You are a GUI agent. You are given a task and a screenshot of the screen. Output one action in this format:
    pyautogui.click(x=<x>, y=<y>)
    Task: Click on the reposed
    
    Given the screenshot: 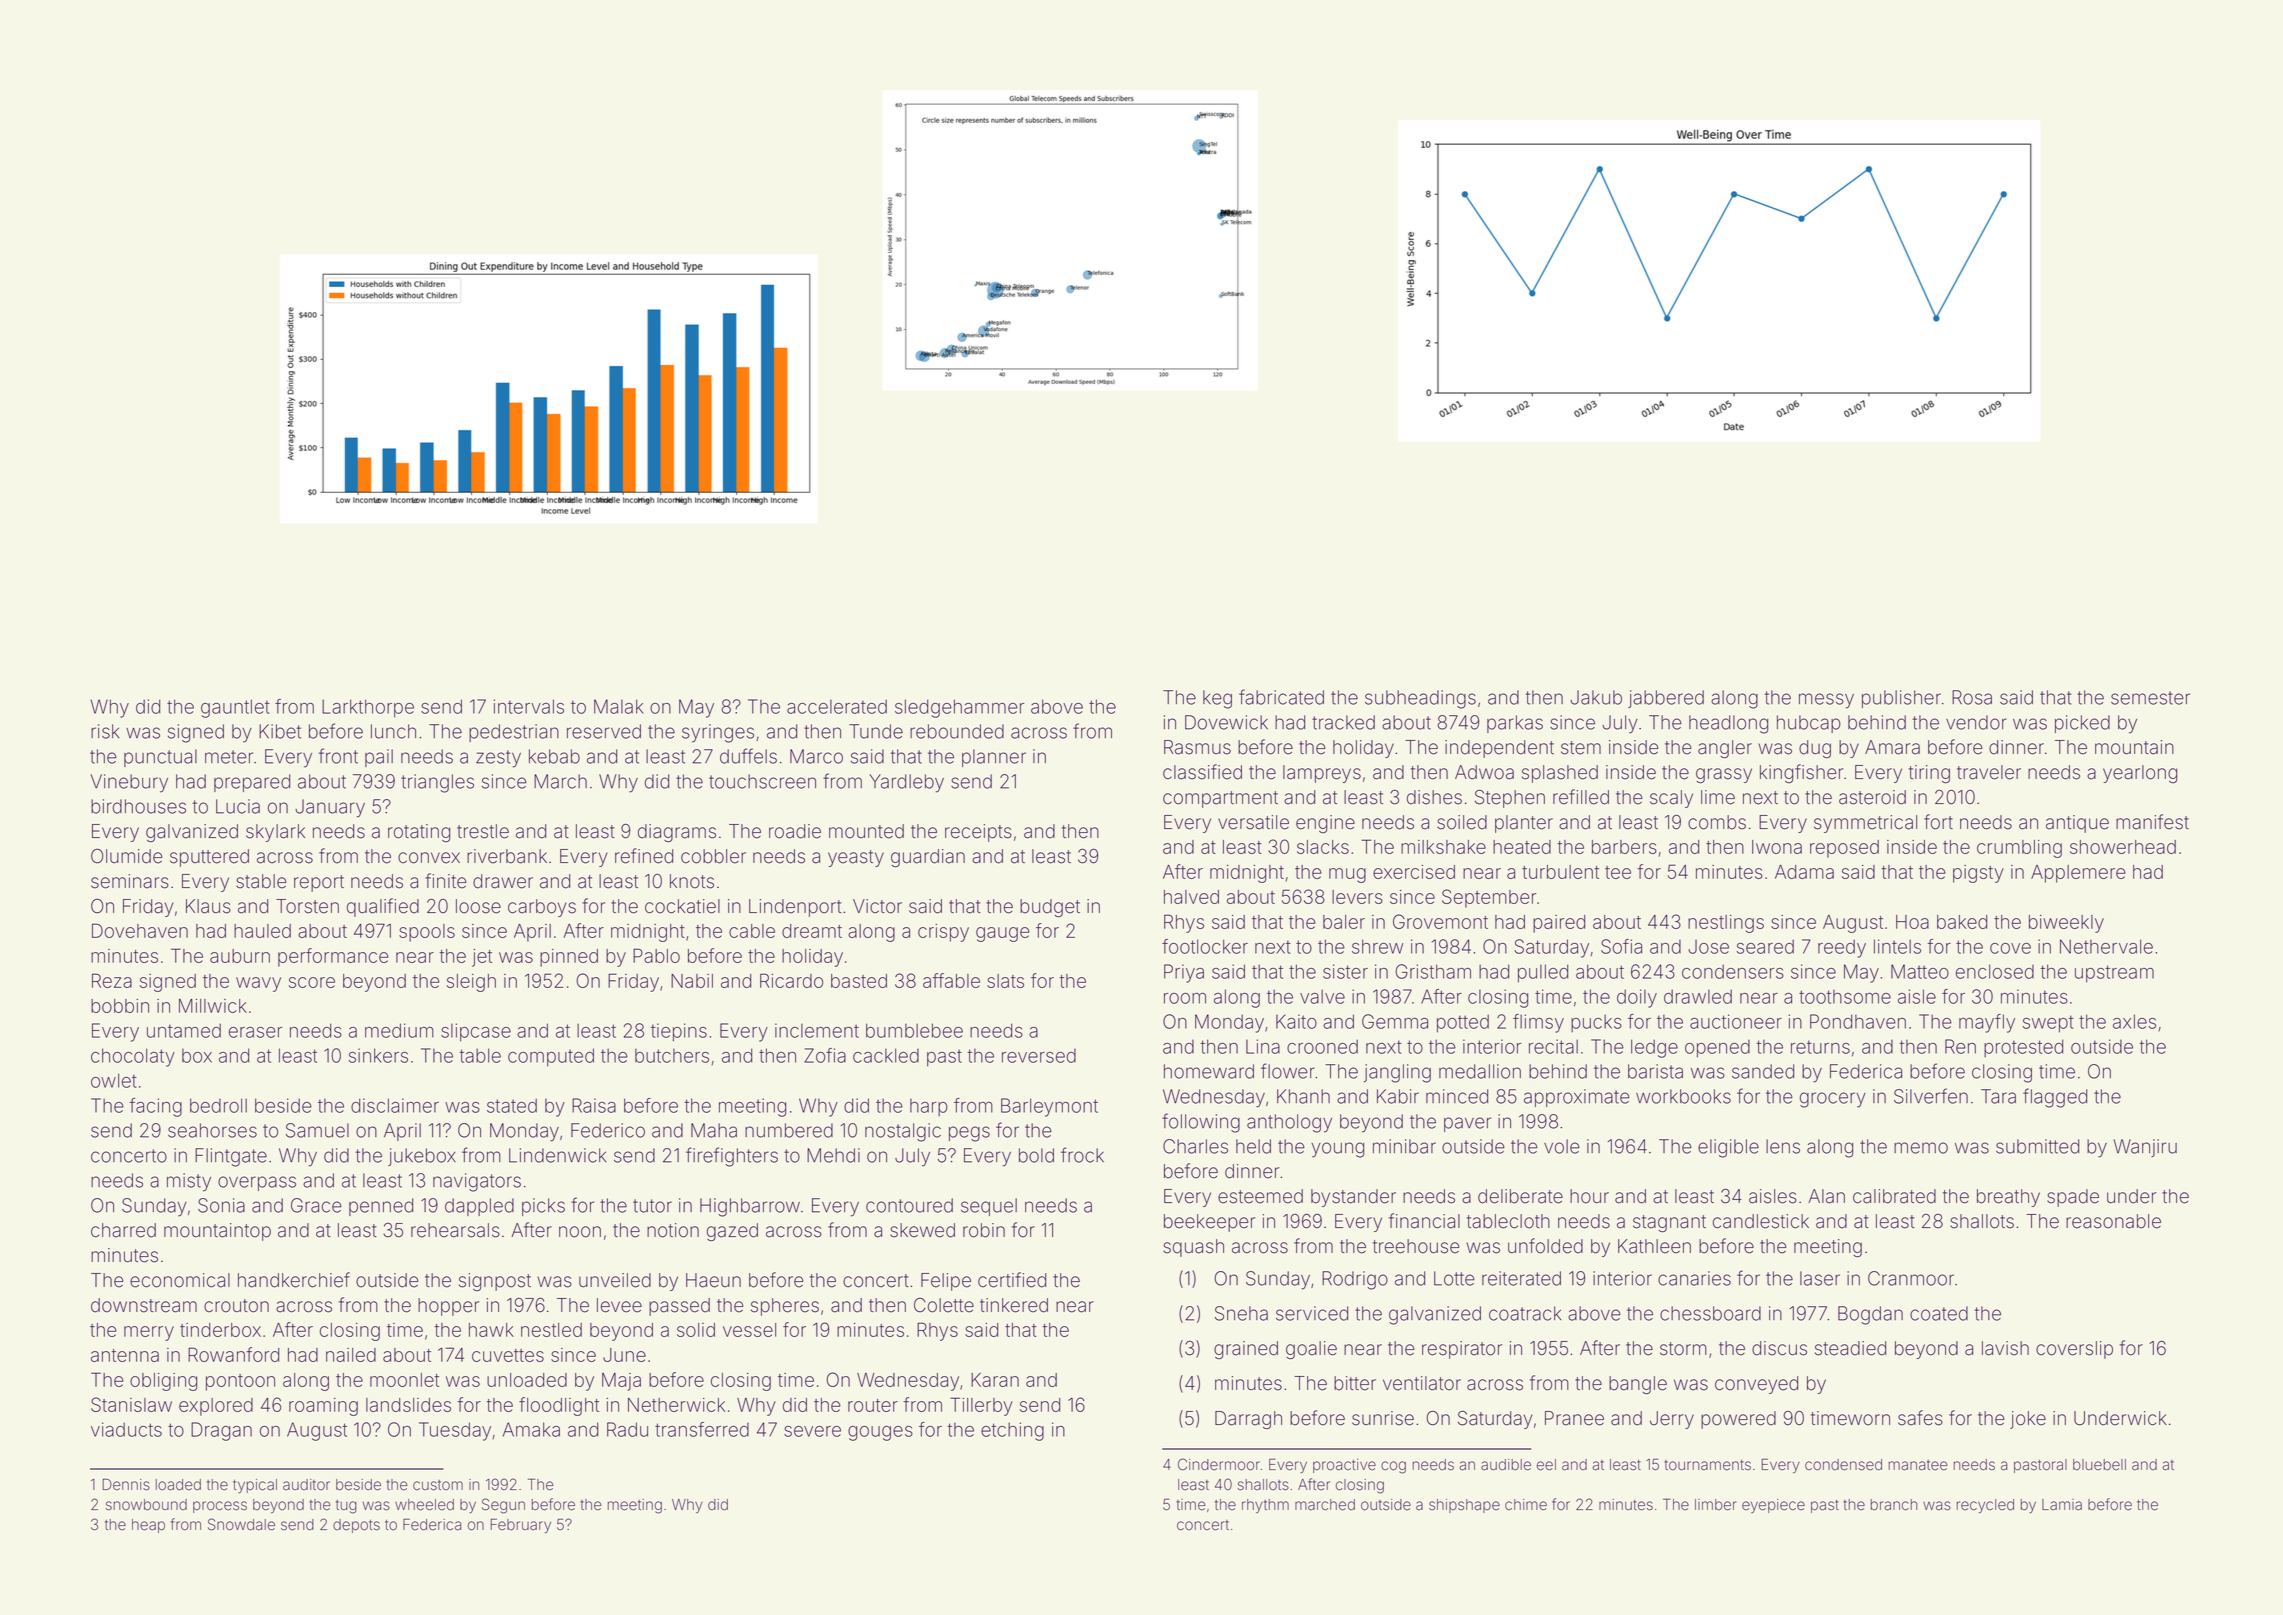 What is the action you would take?
    pyautogui.click(x=1844, y=849)
